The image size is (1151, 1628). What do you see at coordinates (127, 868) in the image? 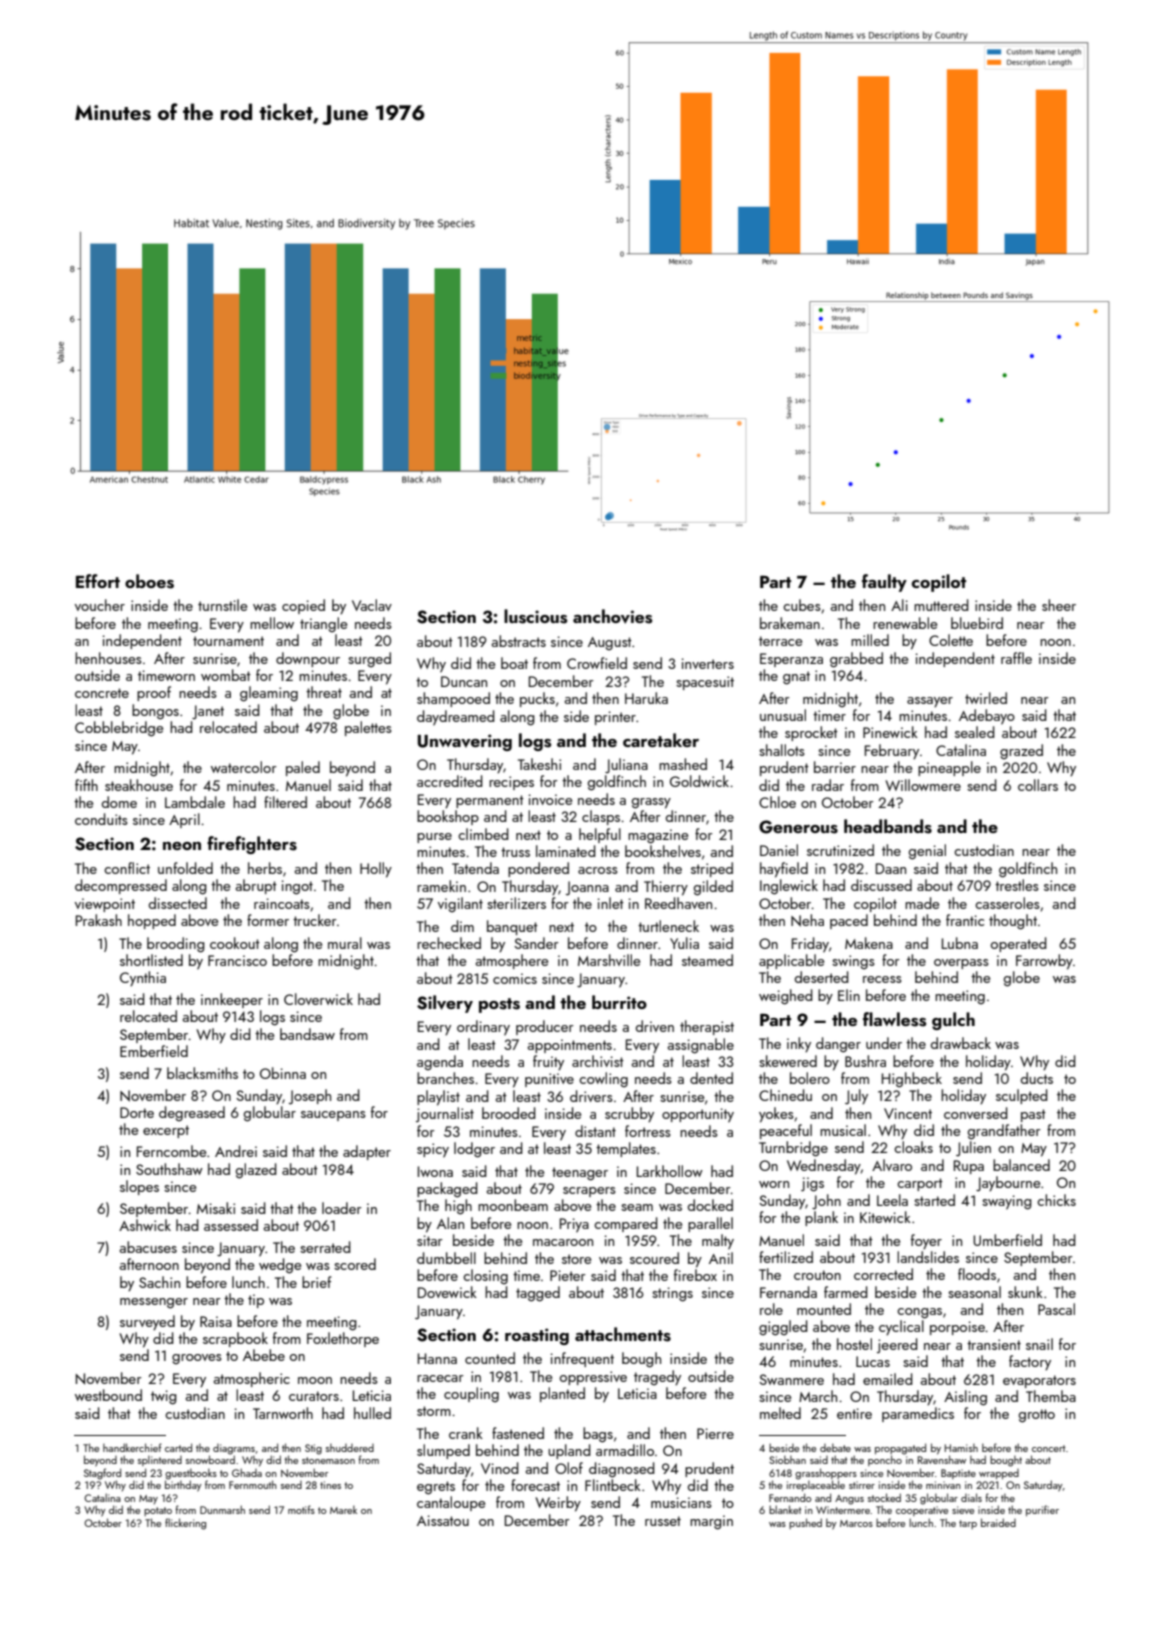
I see `conflict` at bounding box center [127, 868].
